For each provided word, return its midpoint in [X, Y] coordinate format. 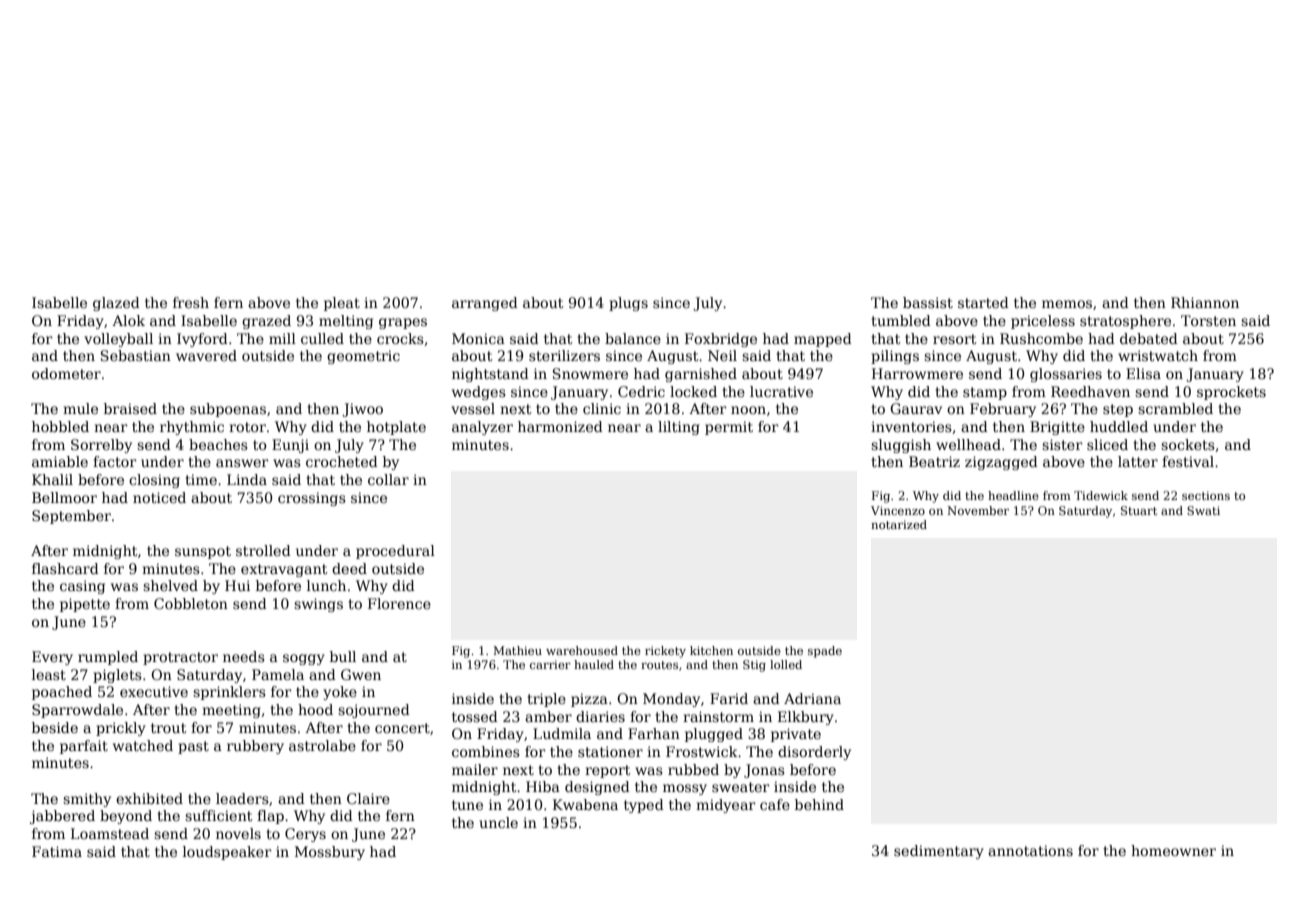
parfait [84, 747]
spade [825, 652]
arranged [485, 304]
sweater [741, 787]
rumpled [108, 658]
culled [322, 338]
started [983, 302]
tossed [475, 716]
